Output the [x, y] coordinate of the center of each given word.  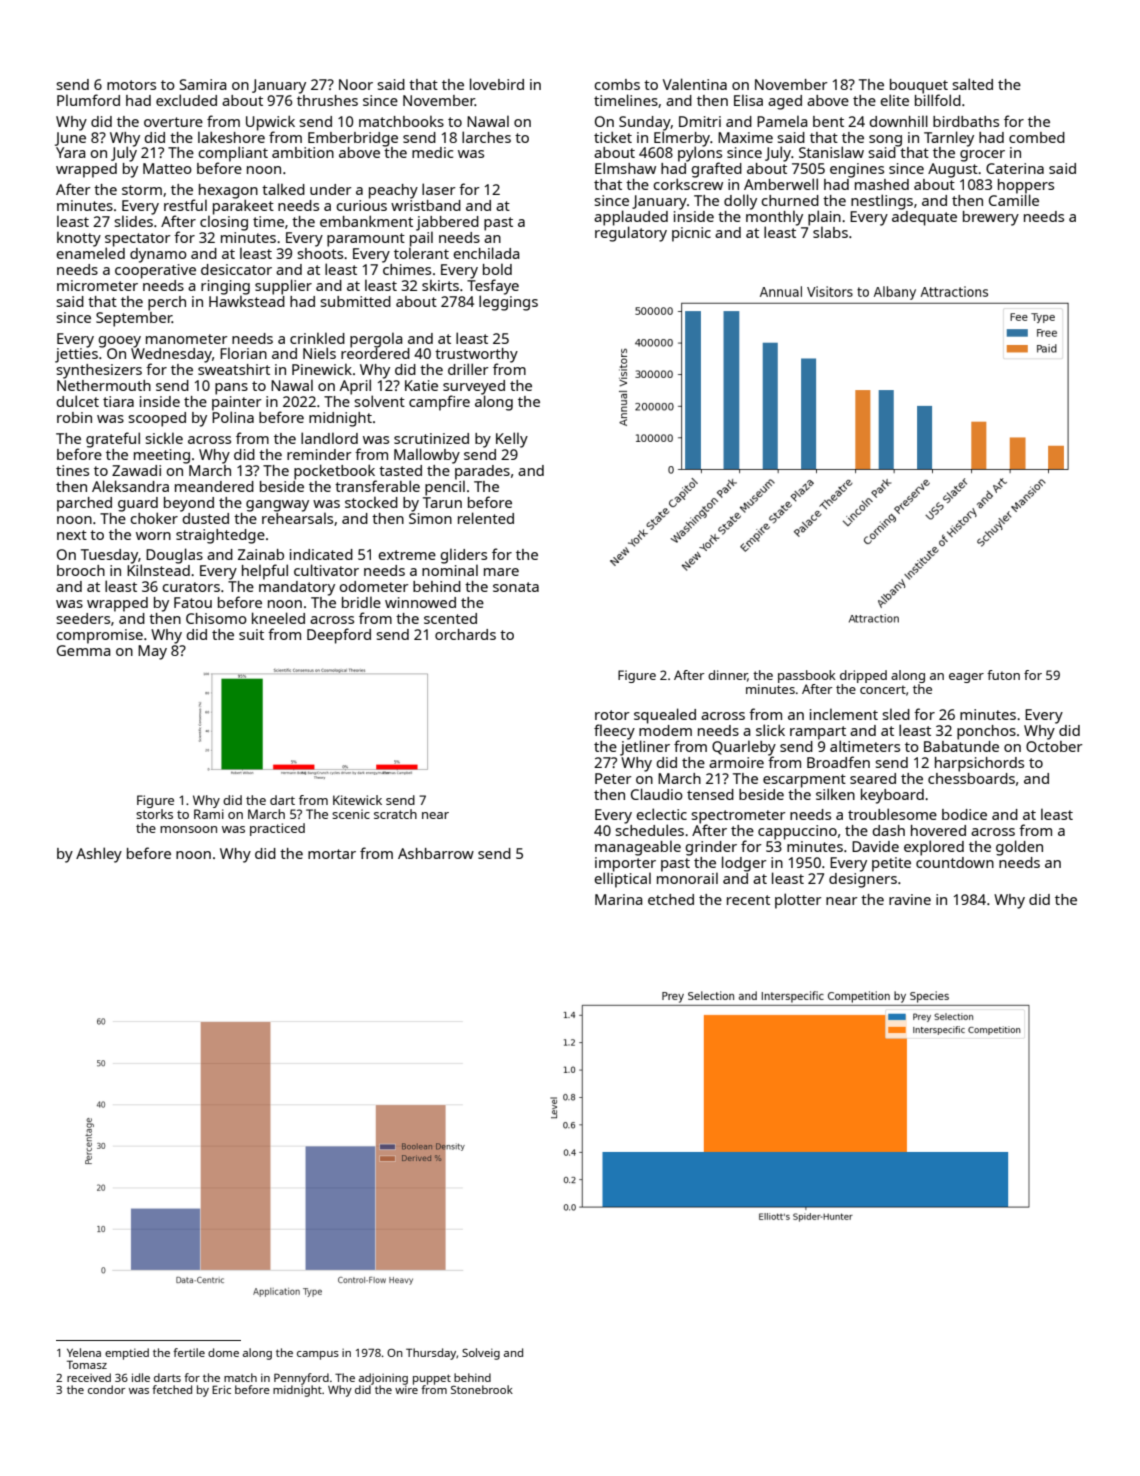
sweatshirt [234, 369]
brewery [991, 218]
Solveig [481, 1354]
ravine [910, 899]
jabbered [447, 223]
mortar [332, 854]
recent [748, 900]
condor [106, 1389]
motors [131, 85]
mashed [882, 184]
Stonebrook [482, 1389]
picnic [691, 234]
